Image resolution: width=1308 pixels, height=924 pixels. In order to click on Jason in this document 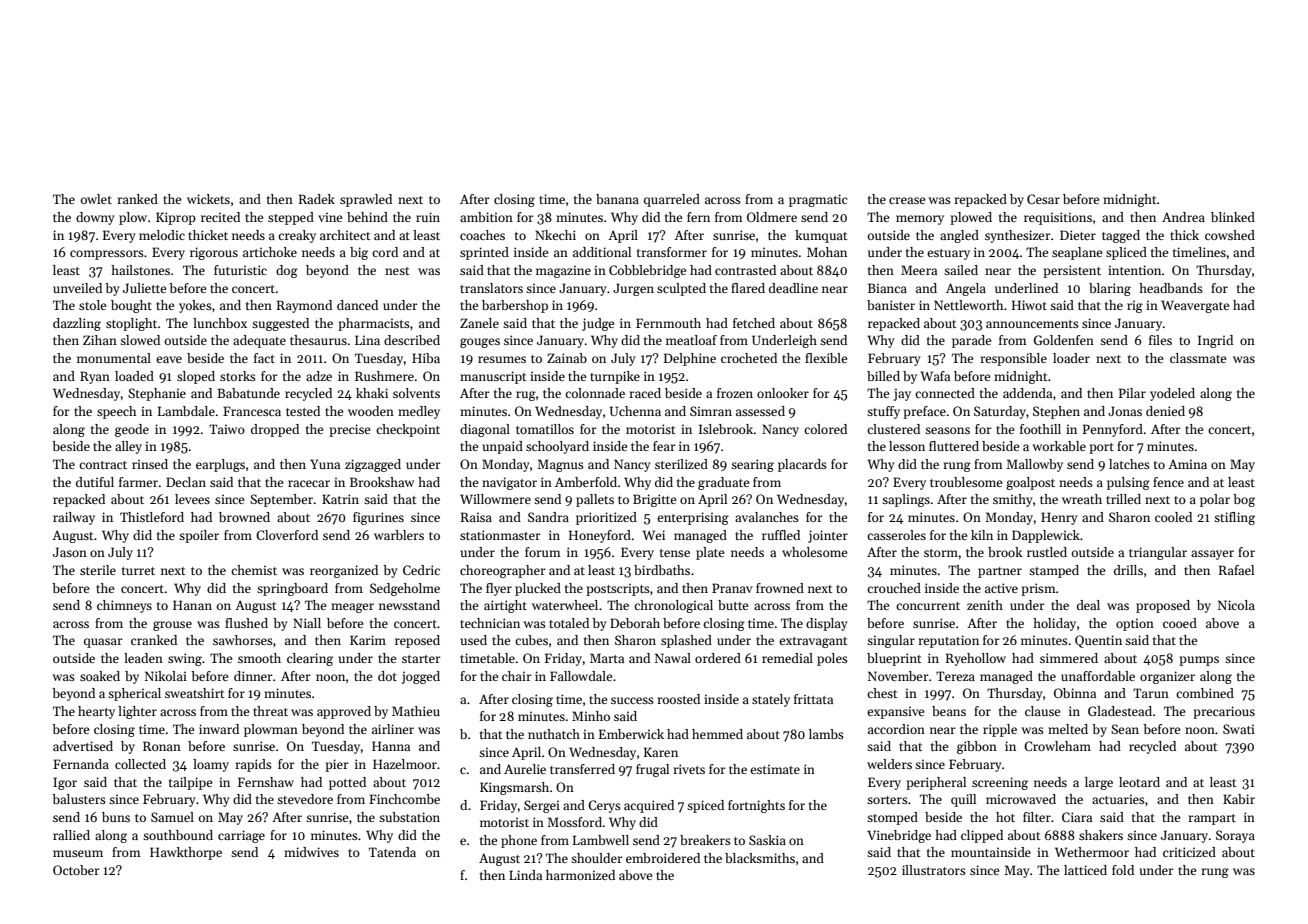, I will do `click(70, 552)`.
